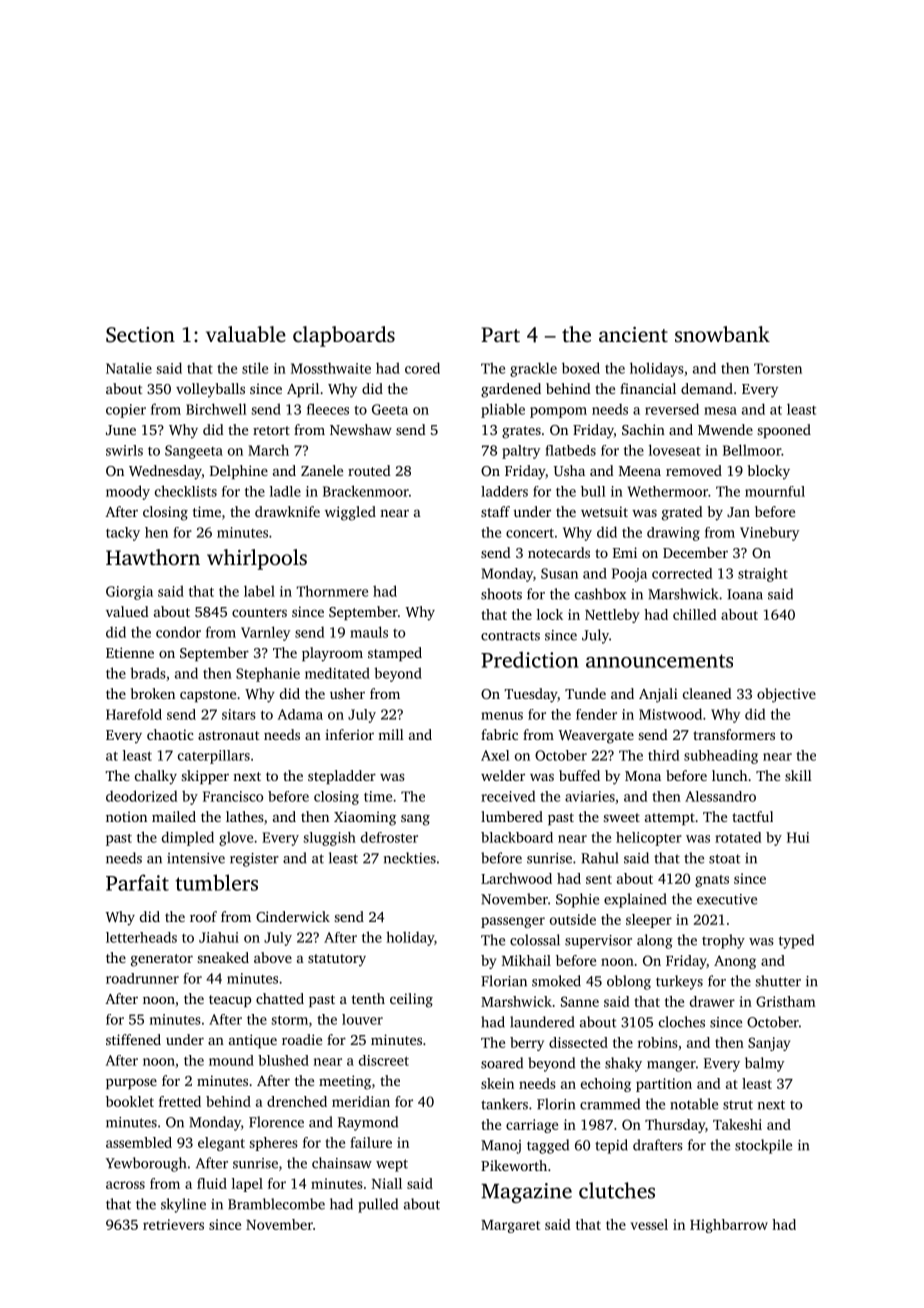  I want to click on neckties, so click(410, 858).
